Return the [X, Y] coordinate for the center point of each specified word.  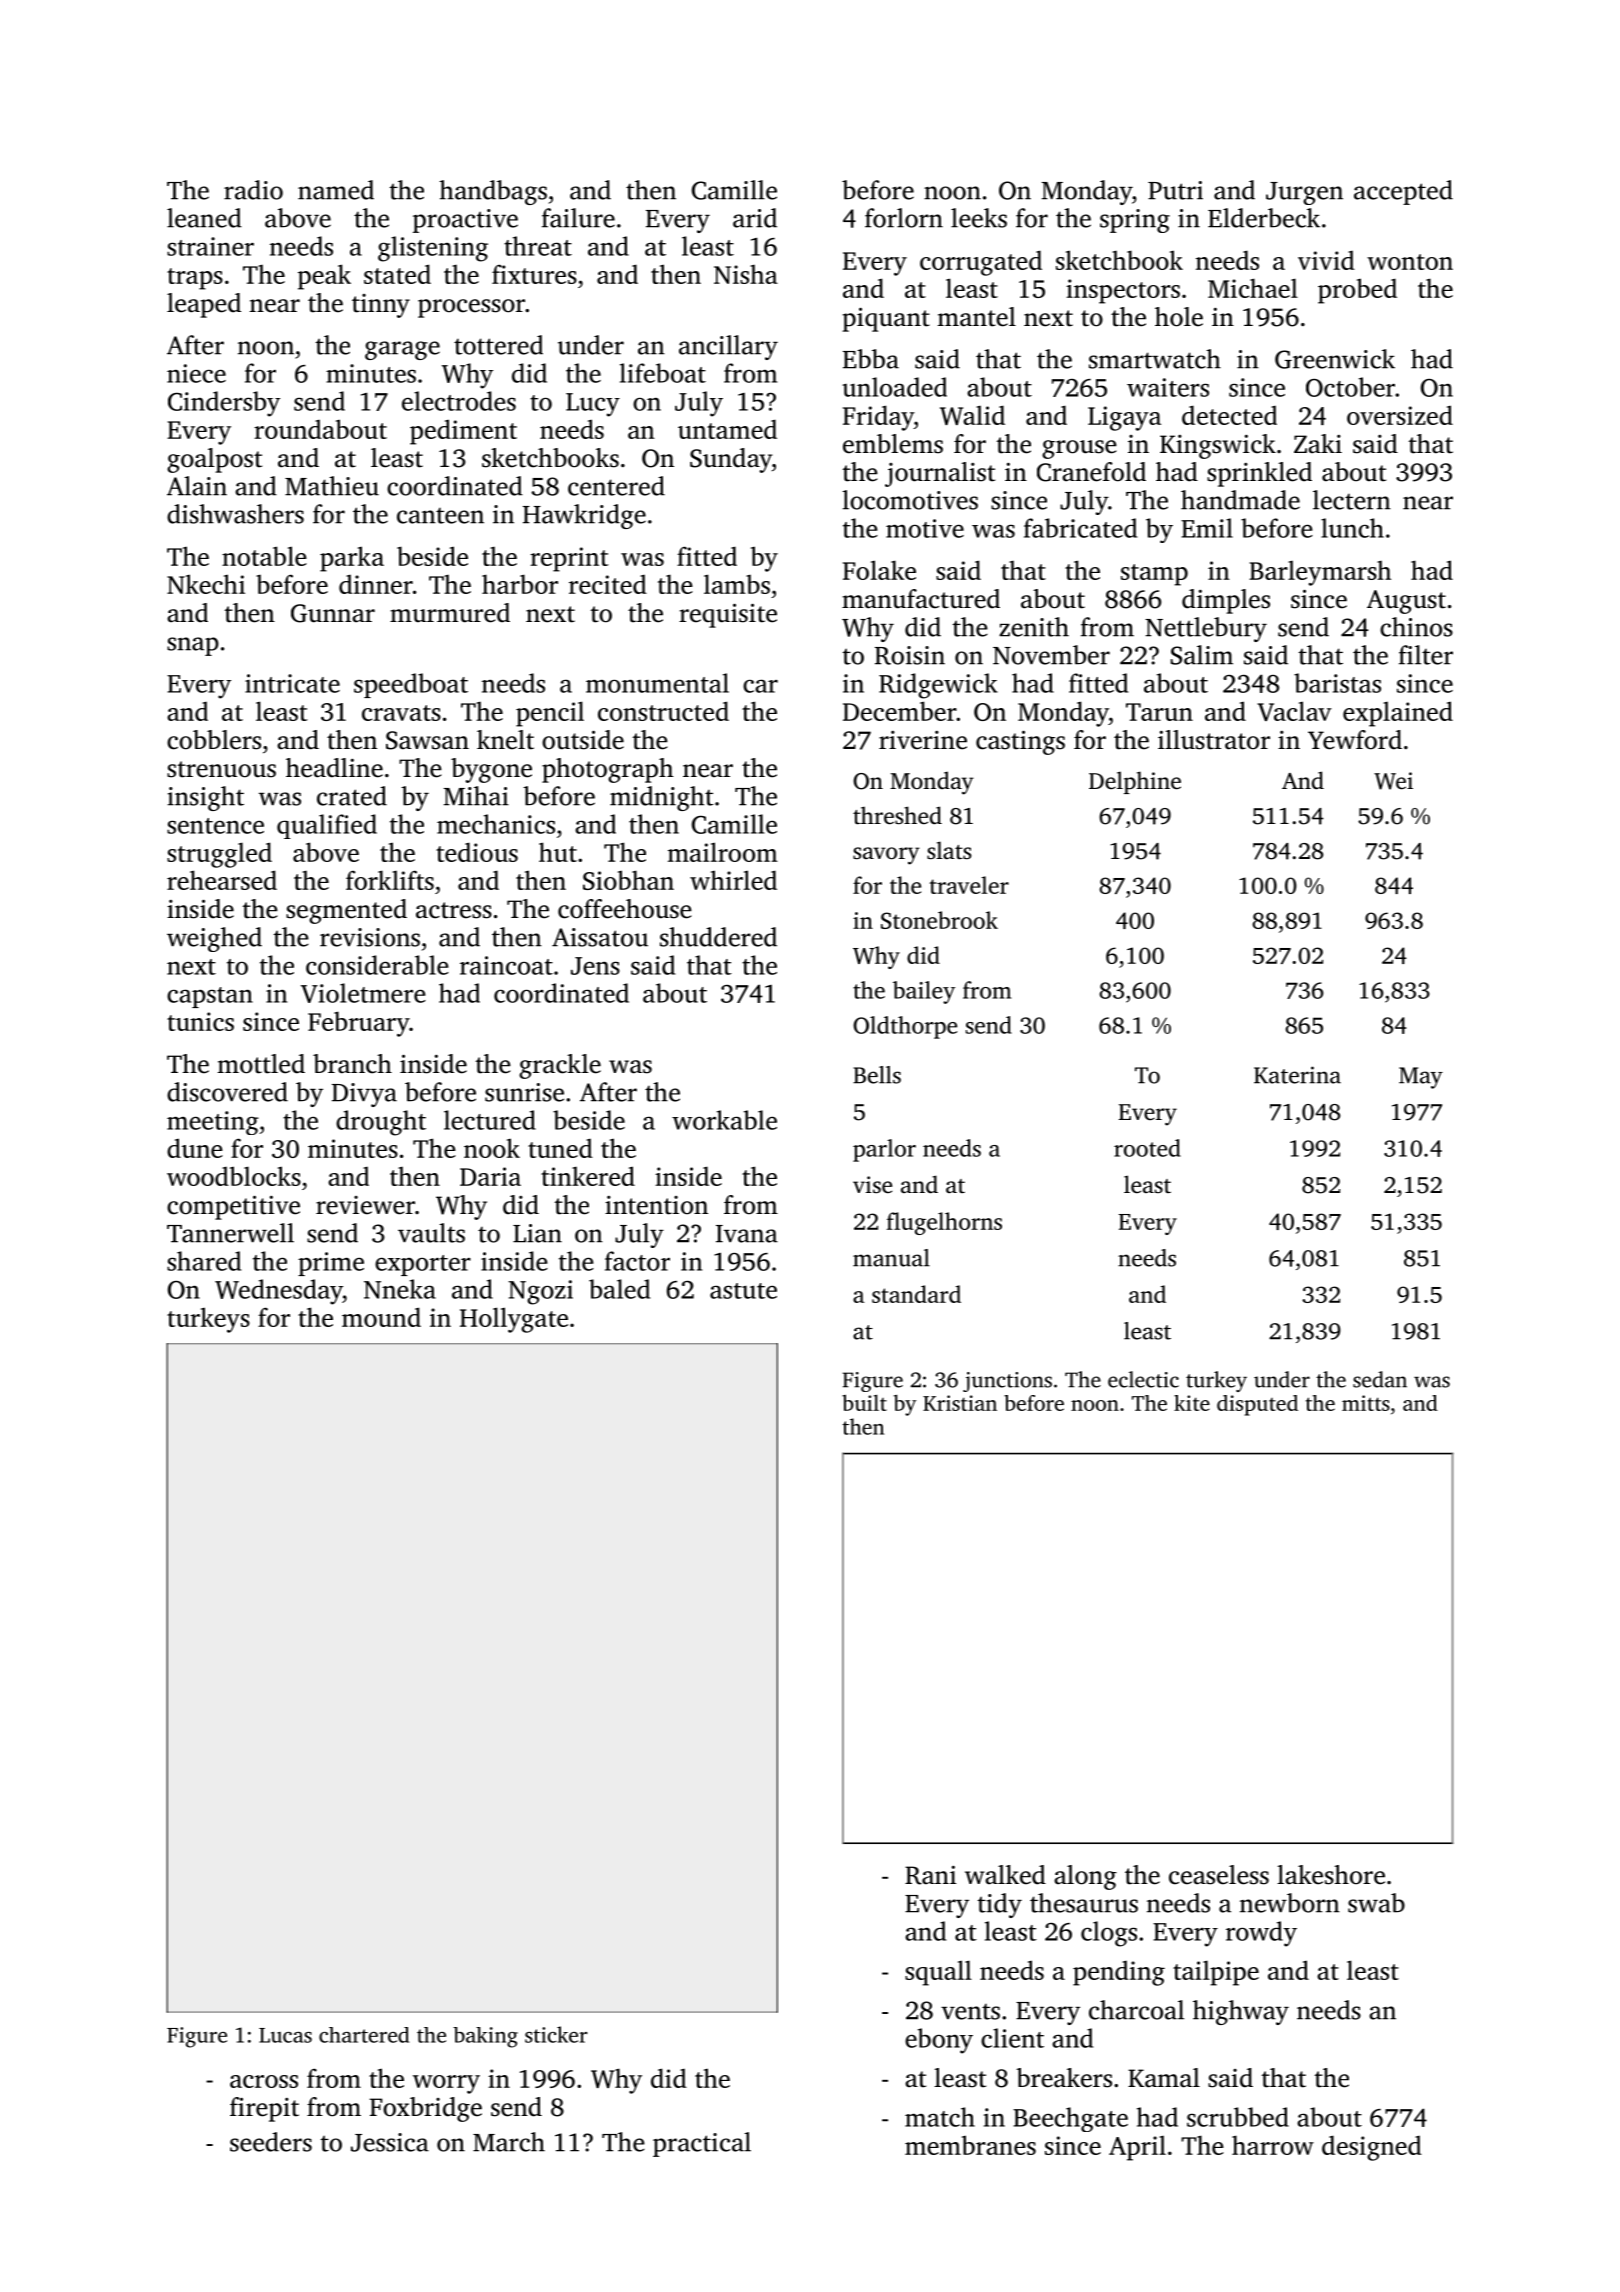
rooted [1147, 1148]
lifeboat [663, 373]
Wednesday [279, 1292]
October [1350, 387]
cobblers [214, 740]
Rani [930, 1875]
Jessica [390, 2142]
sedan [1380, 1379]
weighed [214, 939]
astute [743, 1291]
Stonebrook [939, 920]
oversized [1400, 415]
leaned [204, 218]
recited [608, 584]
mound [381, 1317]
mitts [1366, 1403]
